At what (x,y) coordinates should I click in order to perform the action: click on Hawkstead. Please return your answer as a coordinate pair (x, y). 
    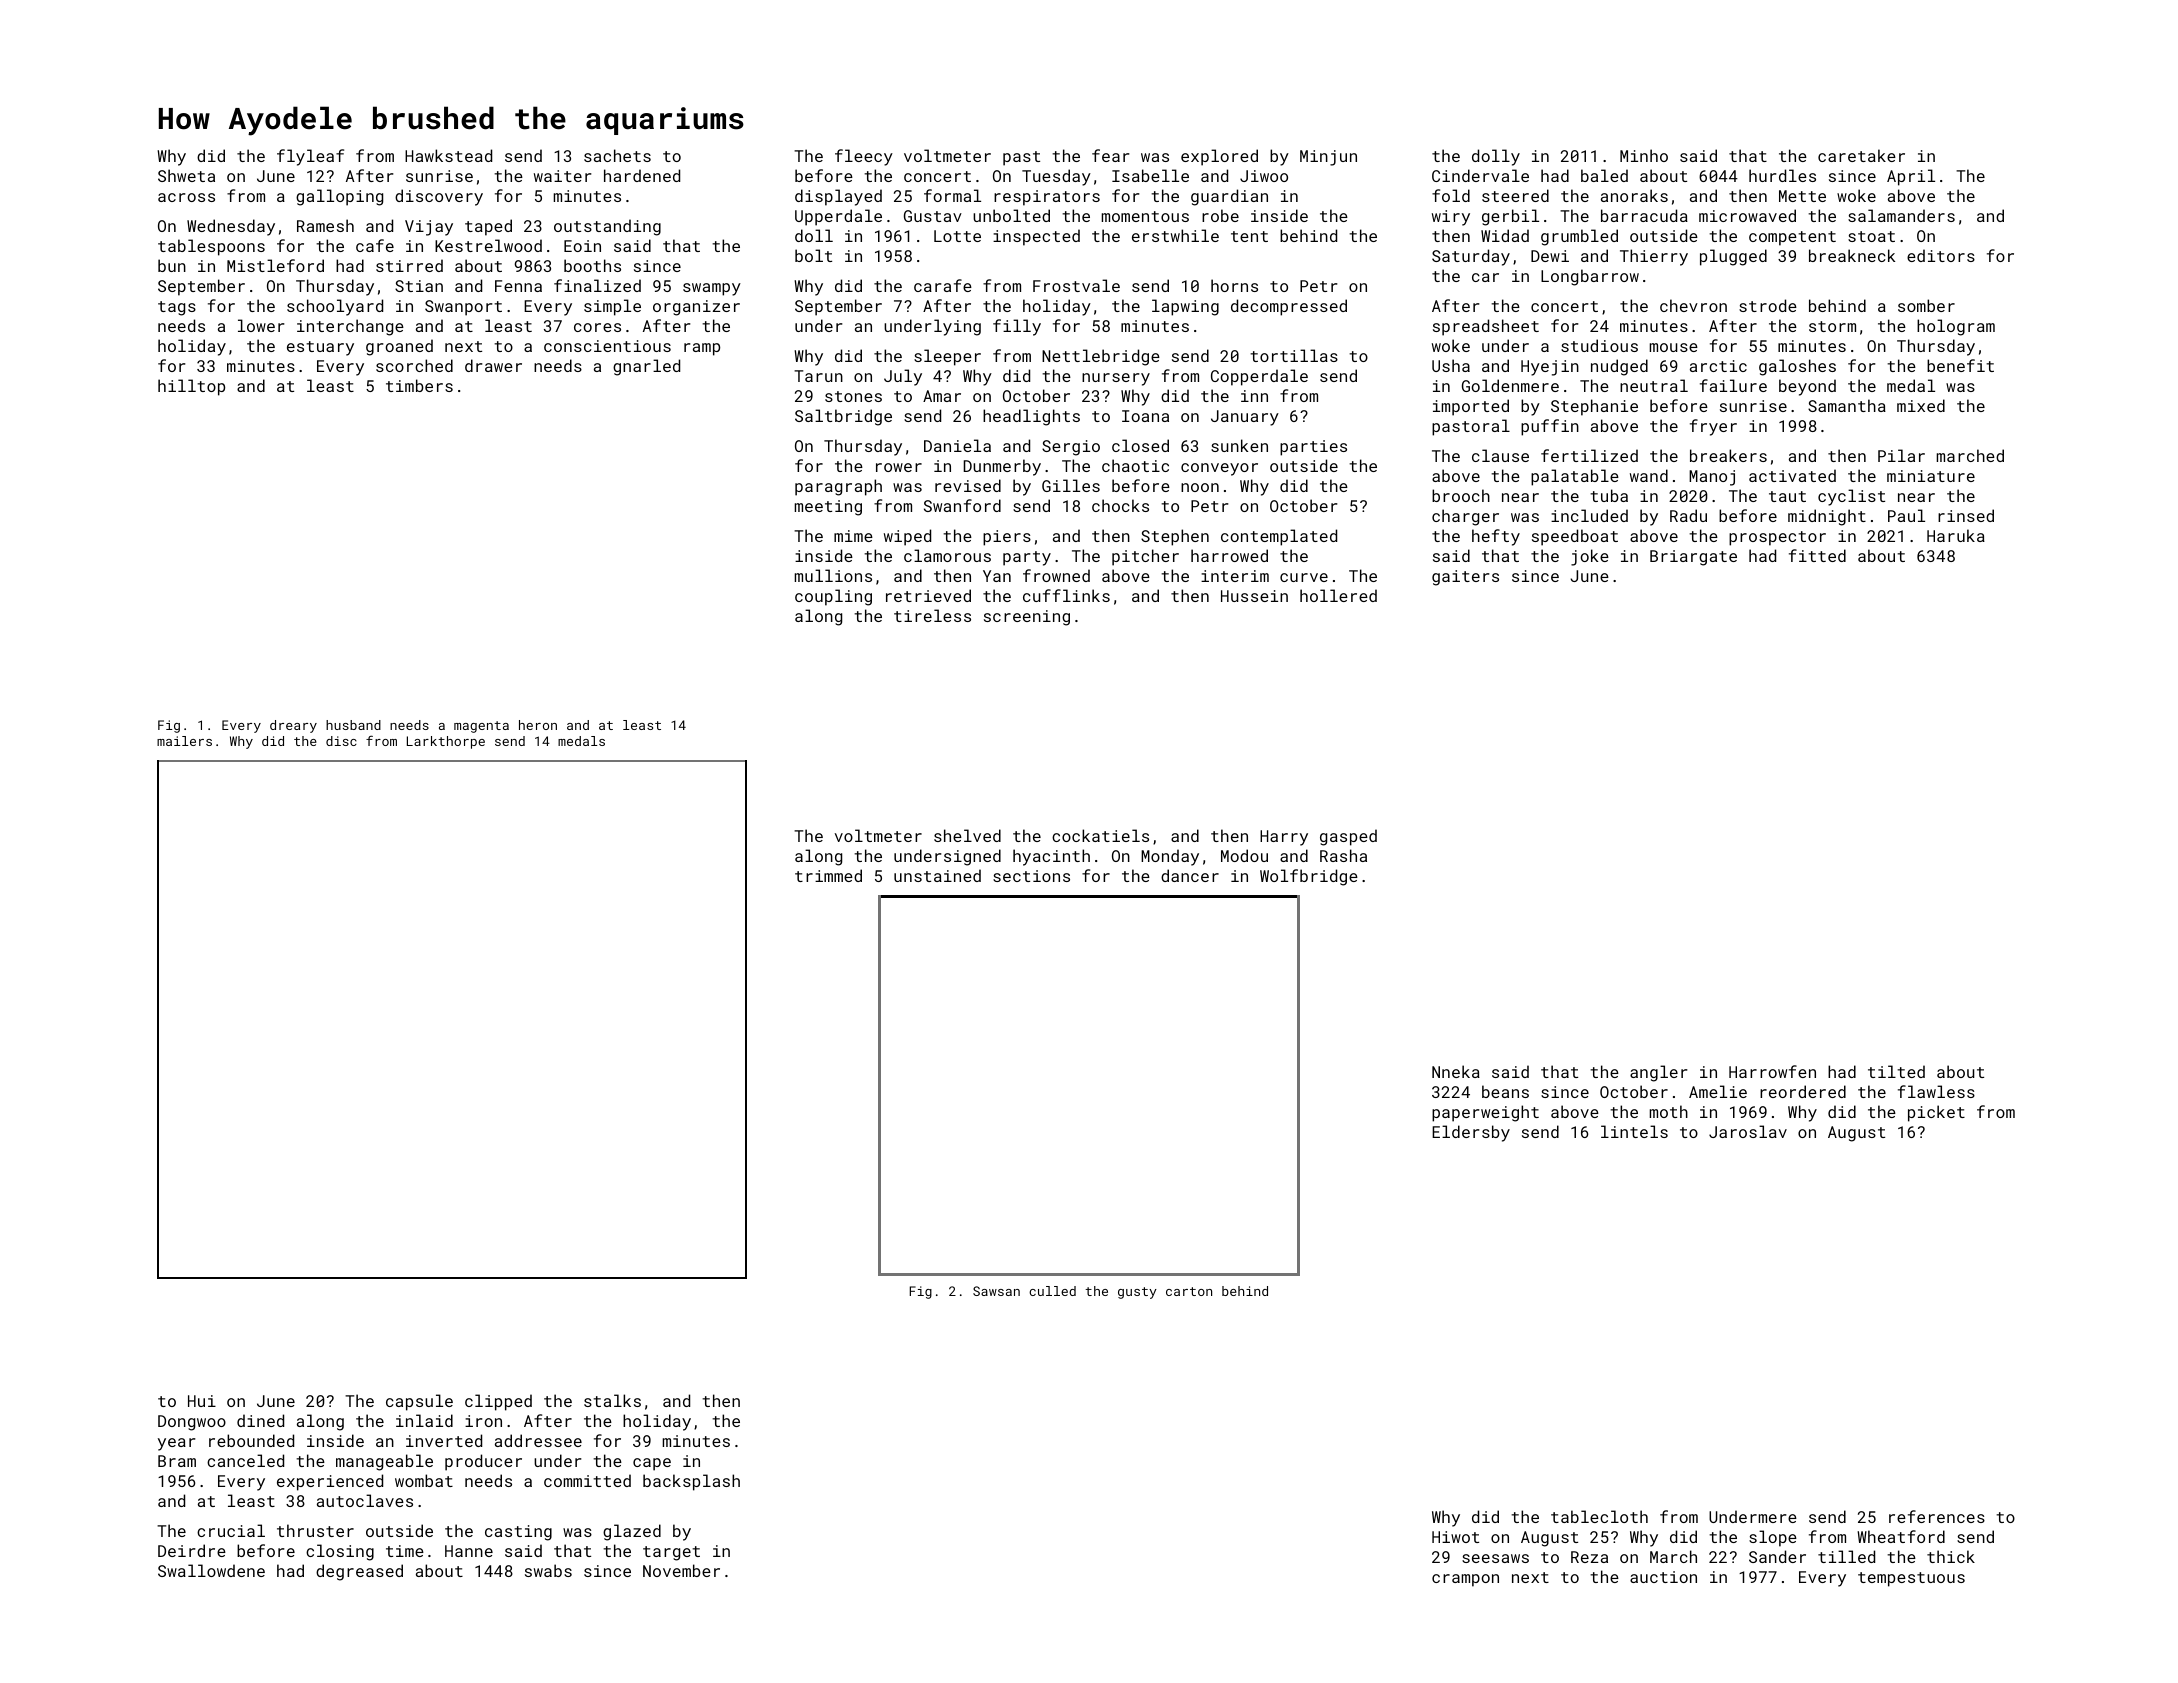
    Looking at the image, I should click on (448, 155).
